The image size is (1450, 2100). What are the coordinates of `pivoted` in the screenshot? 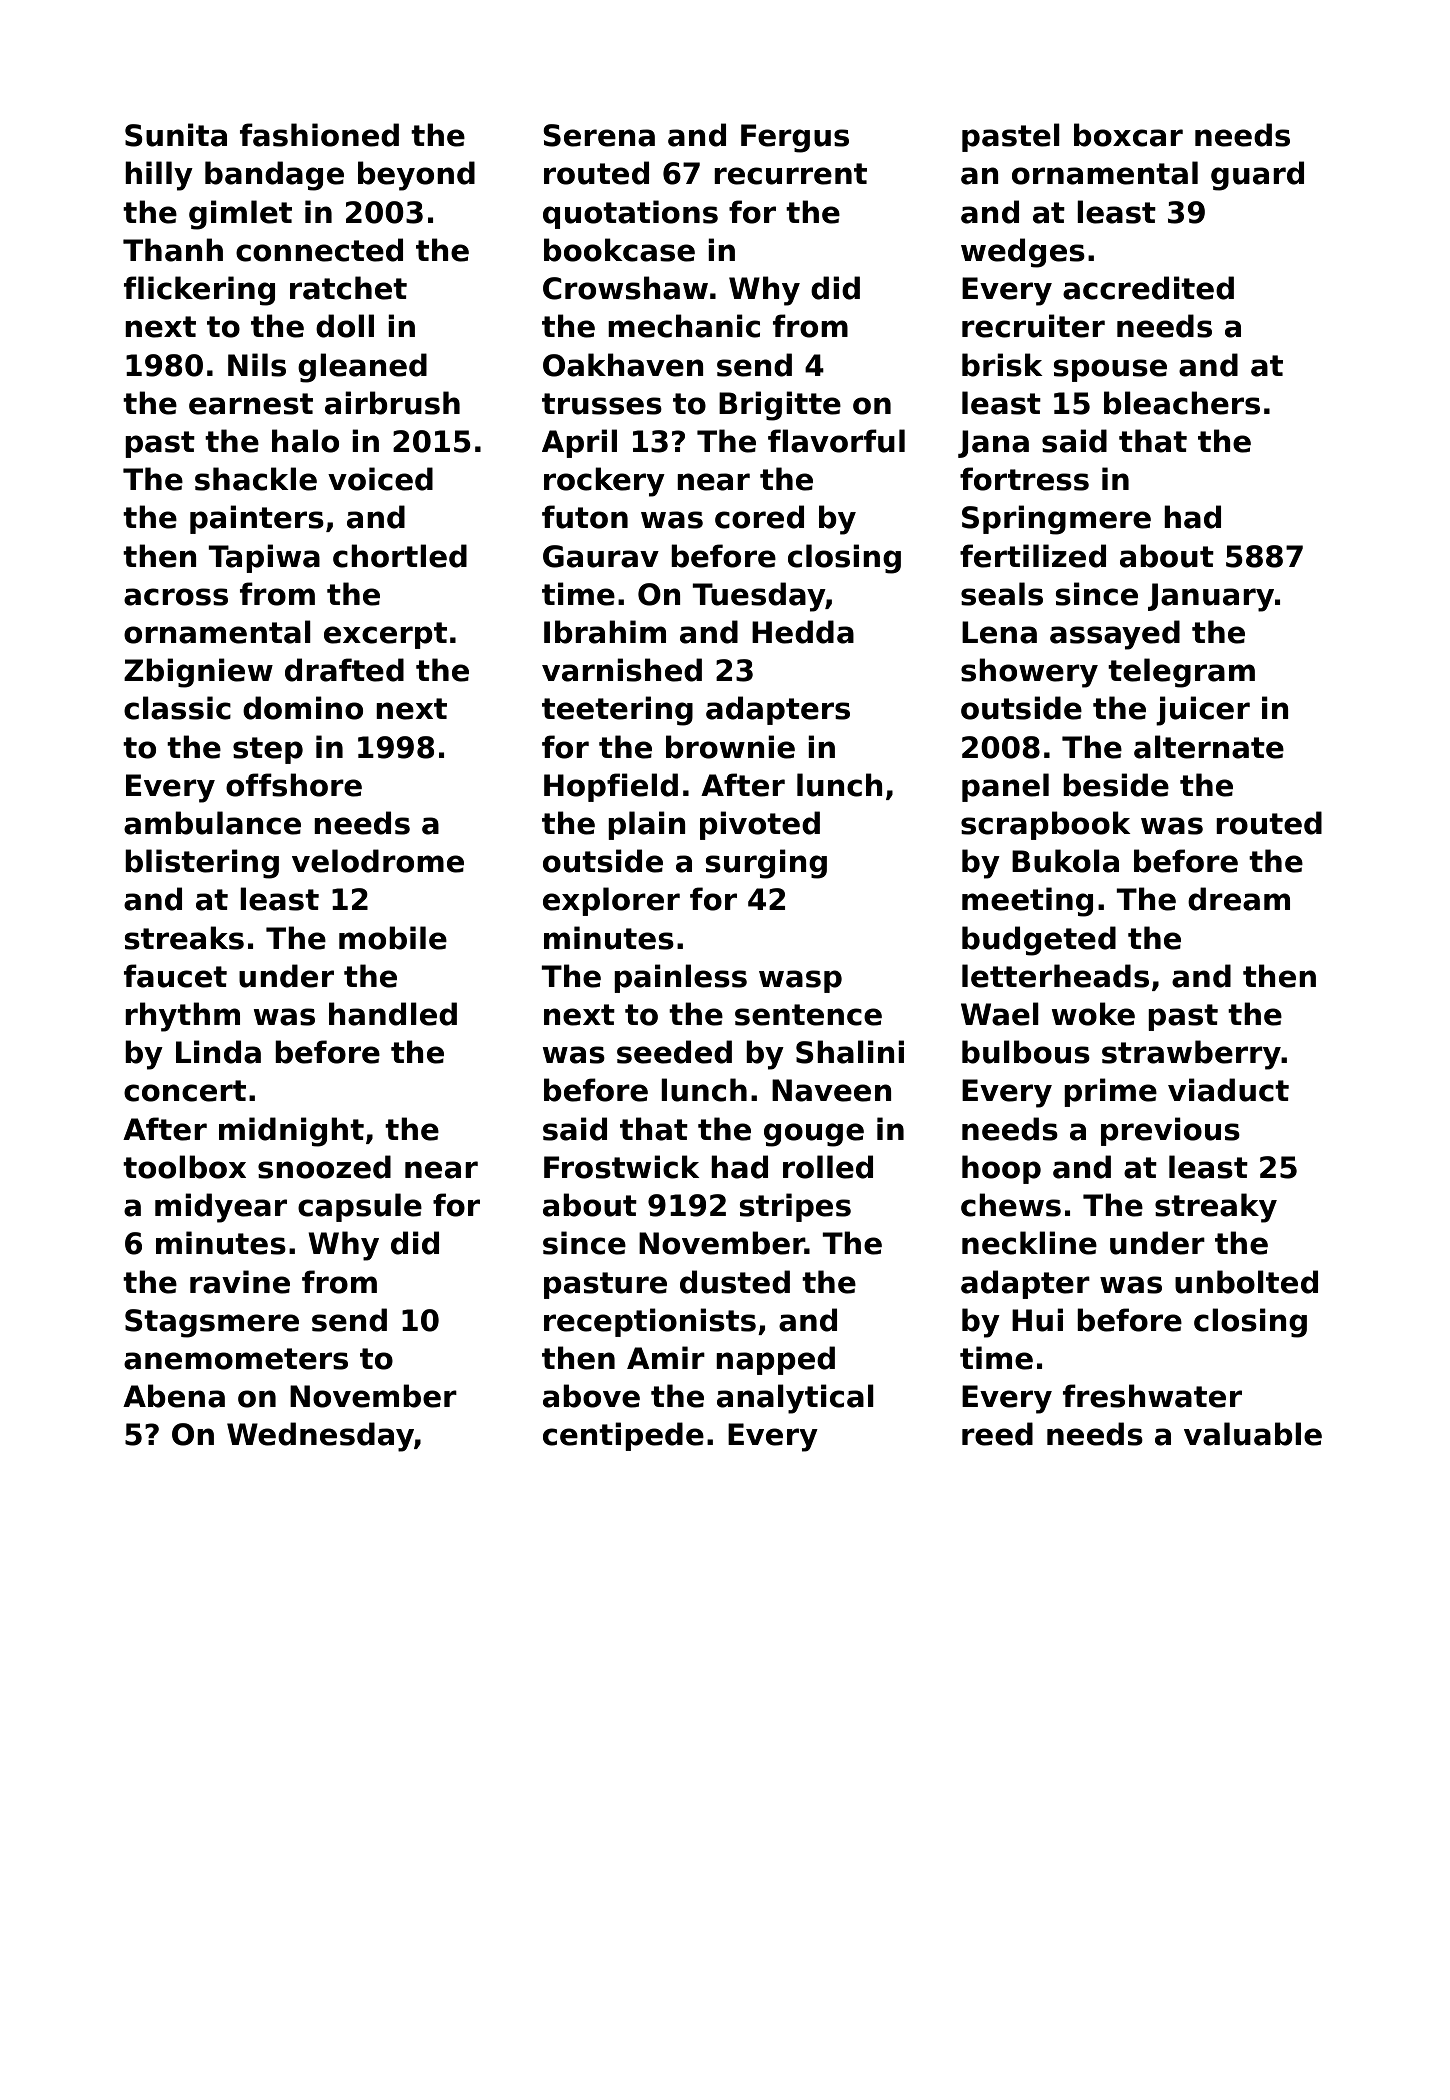 It's located at (760, 825).
